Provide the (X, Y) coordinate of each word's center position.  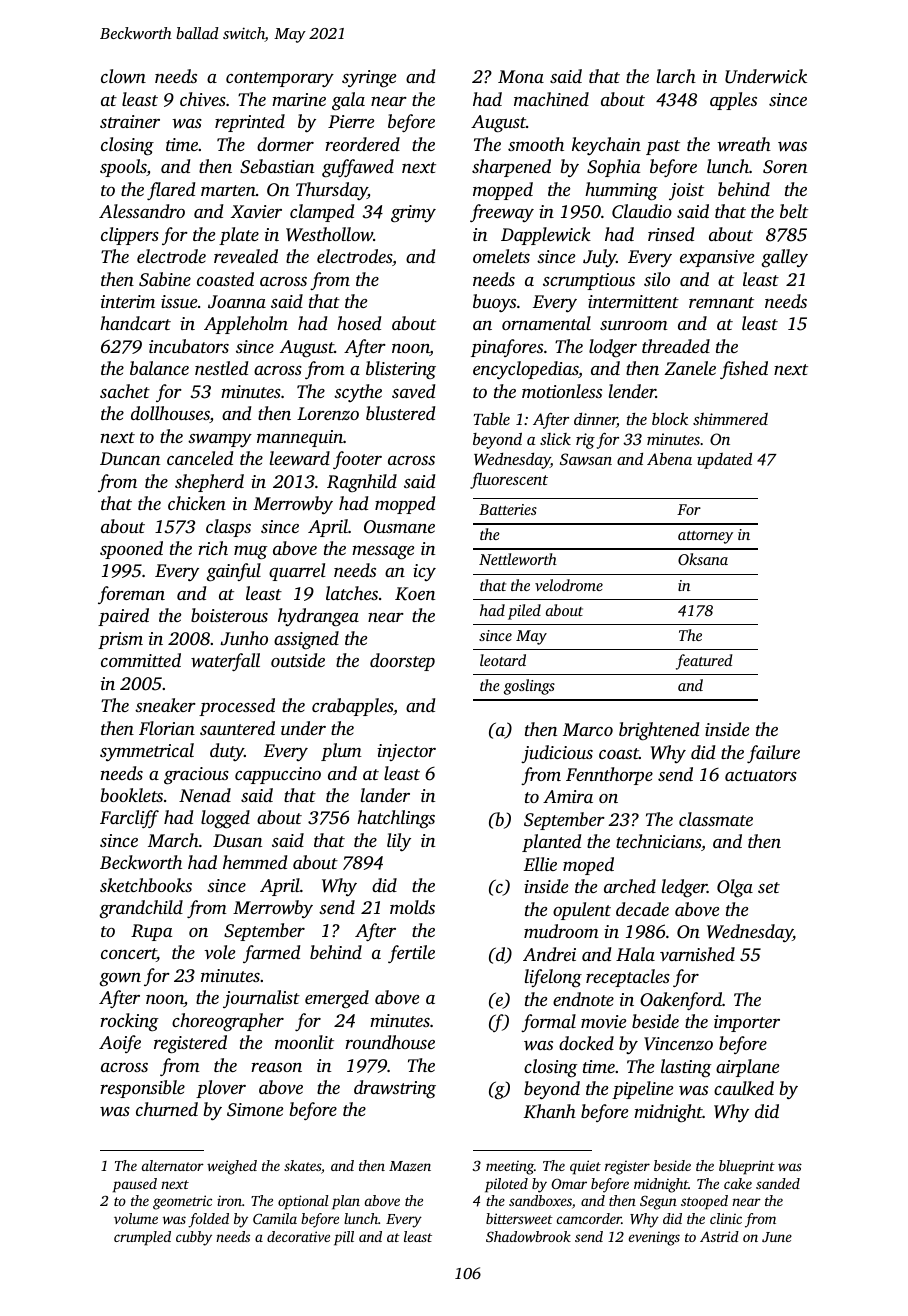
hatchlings (396, 819)
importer (747, 1023)
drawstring (395, 1089)
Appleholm (246, 325)
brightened (659, 731)
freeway (502, 213)
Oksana (703, 559)
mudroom (561, 931)
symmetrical (147, 752)
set (769, 887)
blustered (401, 413)
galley (784, 258)
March (173, 840)
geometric (182, 1202)
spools (123, 168)
